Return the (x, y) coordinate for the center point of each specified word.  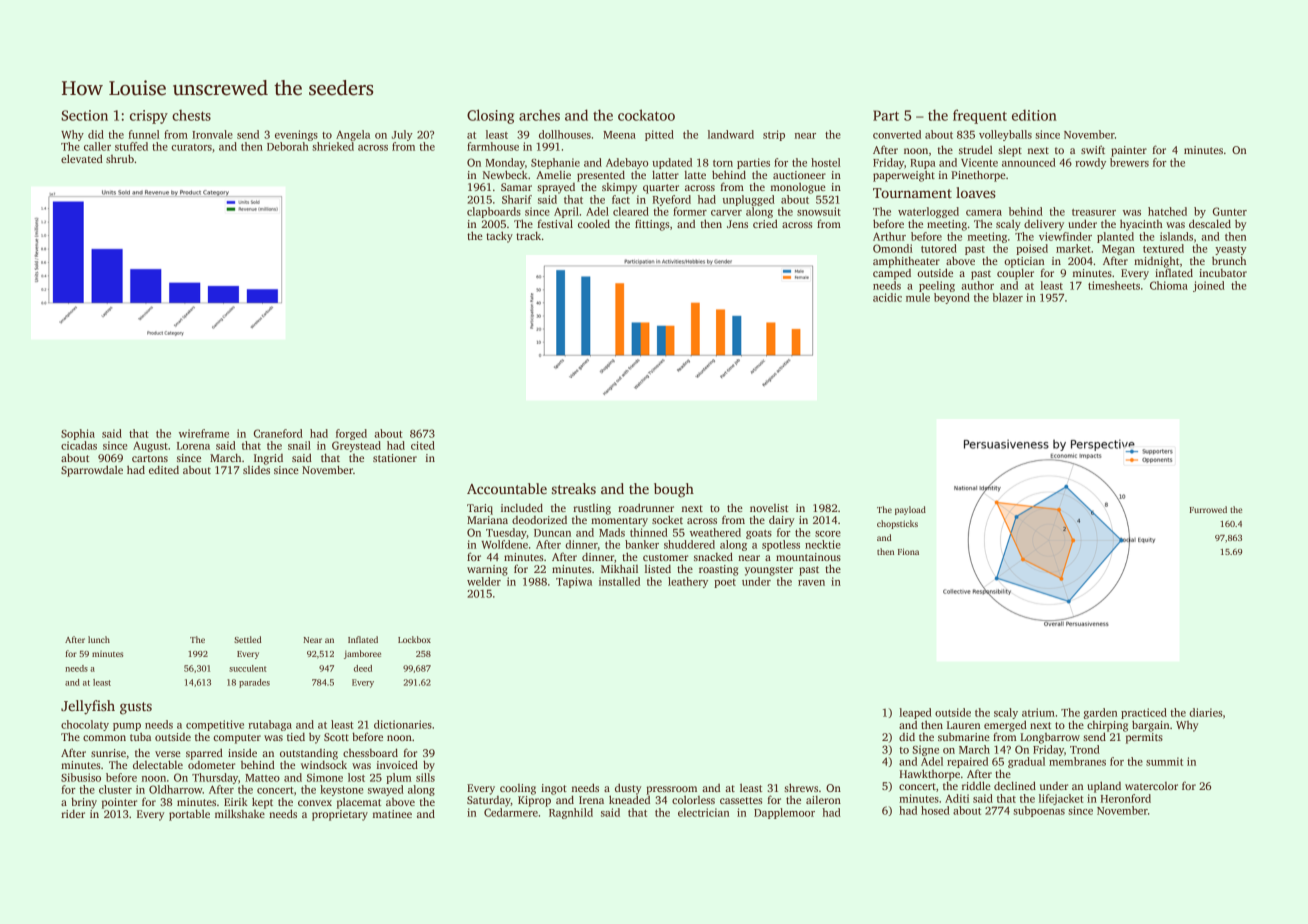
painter (1129, 151)
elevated (82, 158)
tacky (499, 237)
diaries (1205, 712)
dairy (782, 521)
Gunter (1230, 211)
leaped (915, 713)
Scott (336, 737)
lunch (99, 639)
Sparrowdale (92, 471)
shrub (120, 158)
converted (897, 134)
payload (910, 510)
